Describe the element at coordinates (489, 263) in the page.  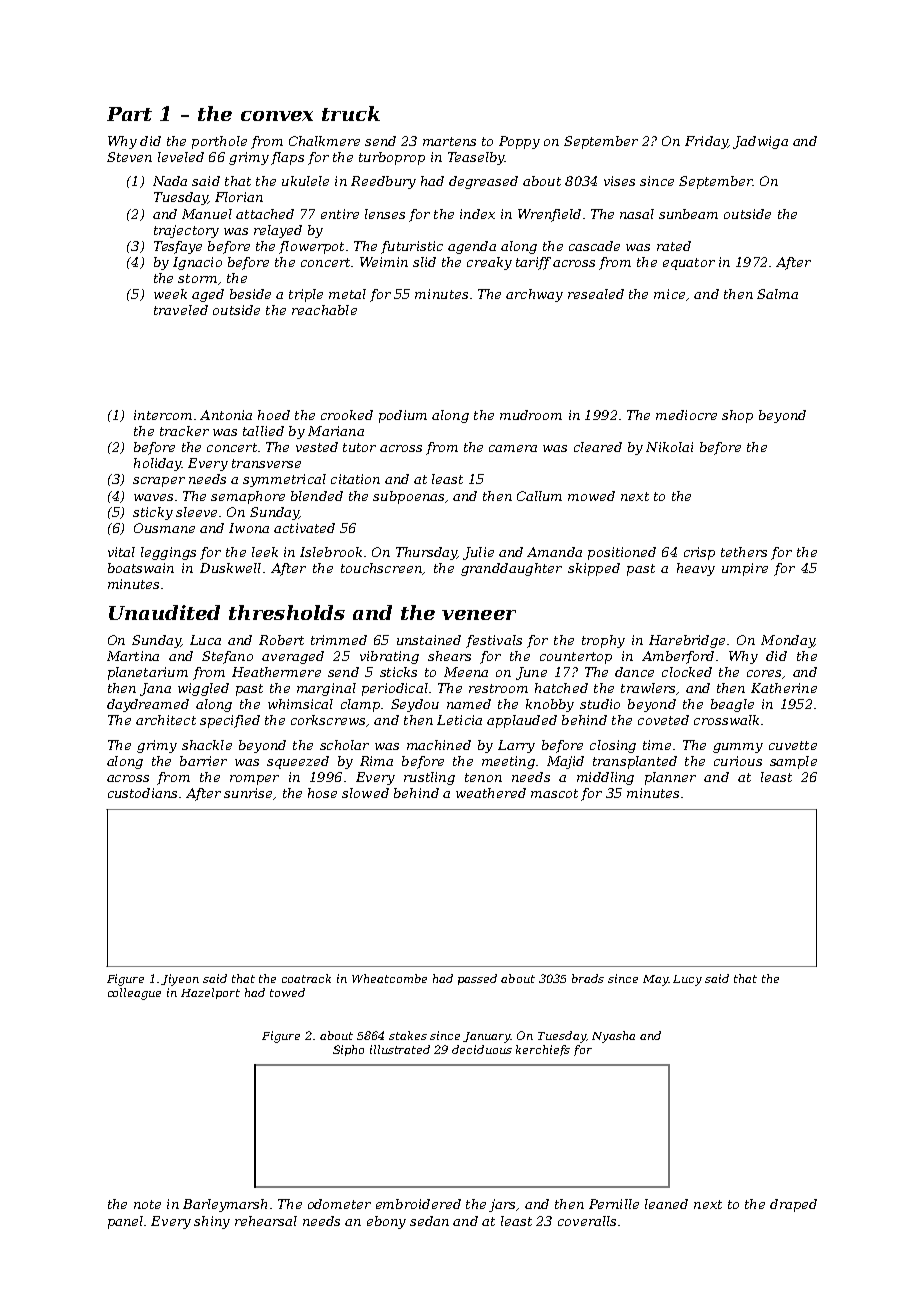
I see `creaky` at that location.
